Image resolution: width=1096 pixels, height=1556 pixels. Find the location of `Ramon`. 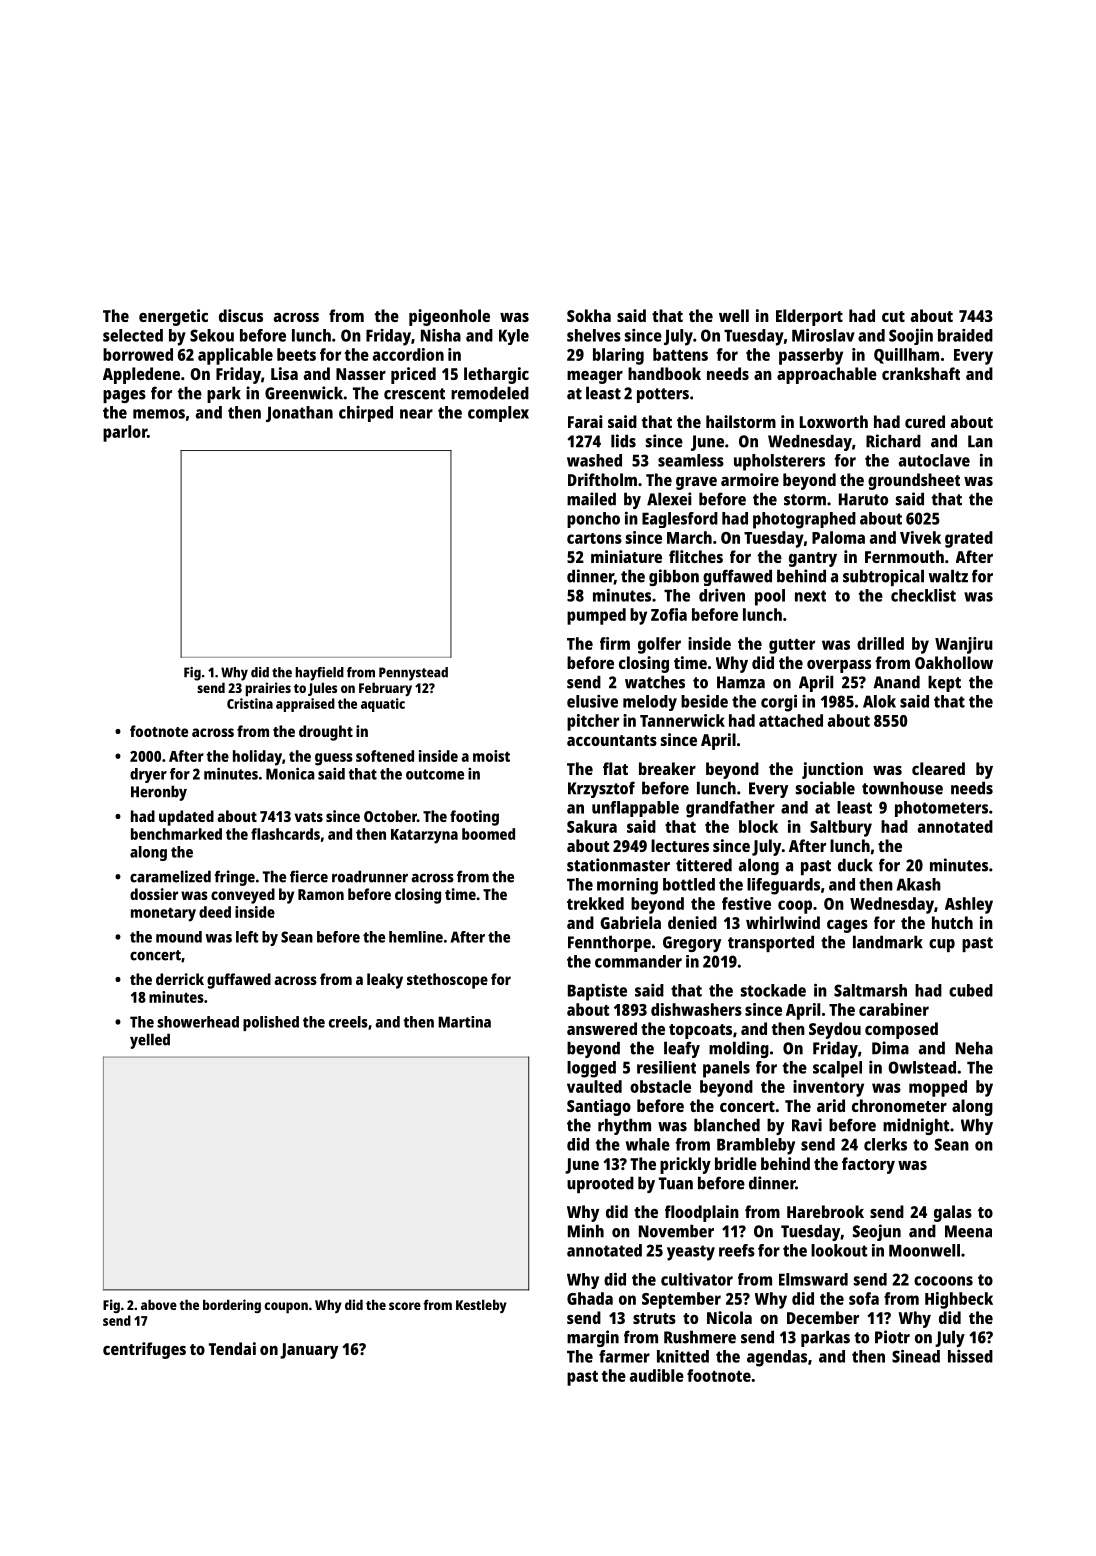

Ramon is located at coordinates (321, 894).
